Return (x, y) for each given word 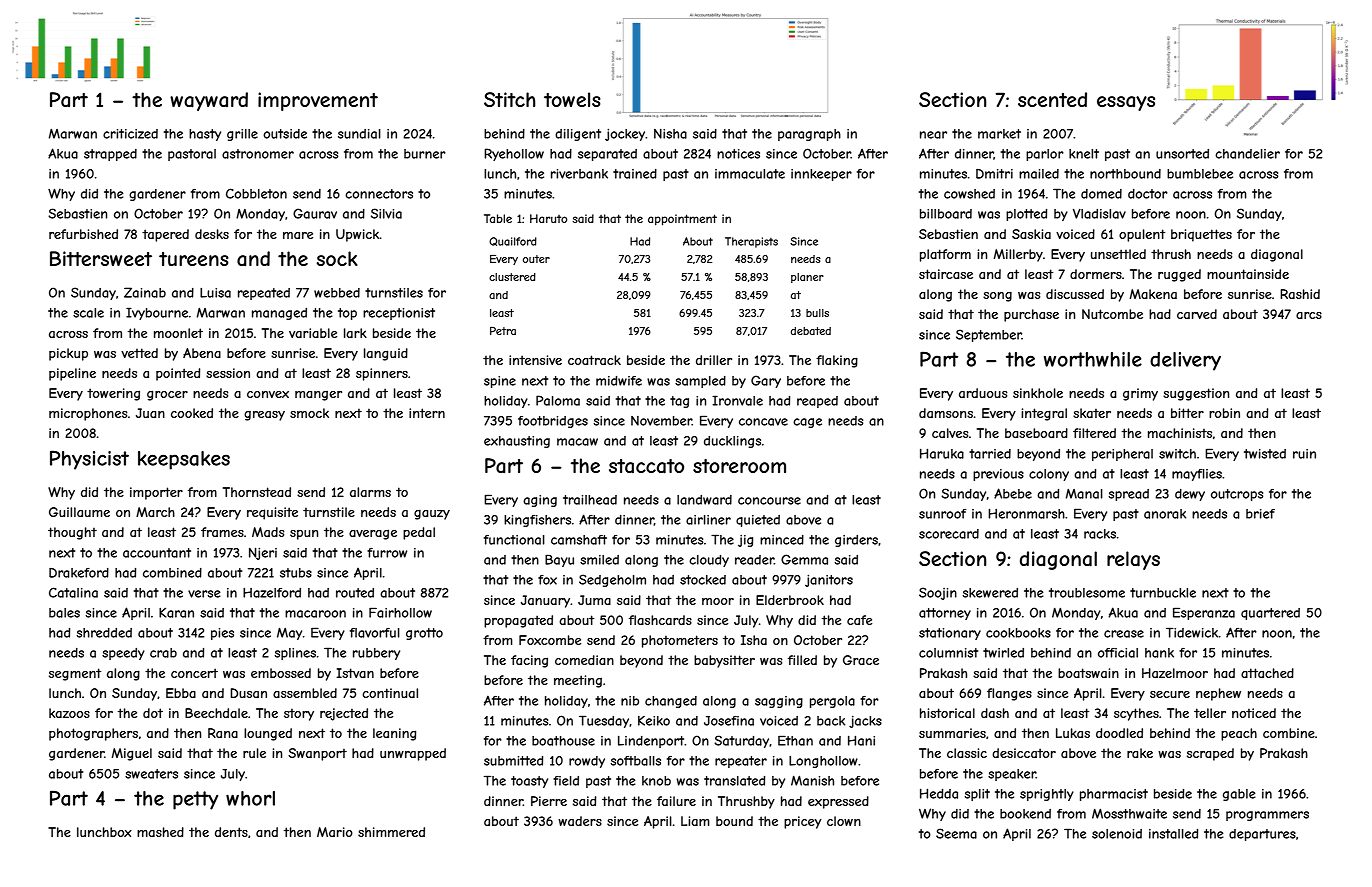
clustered (512, 277)
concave (763, 422)
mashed (160, 832)
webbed (337, 293)
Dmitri (994, 174)
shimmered (391, 832)
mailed (1039, 174)
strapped (110, 155)
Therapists (751, 242)
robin (1224, 413)
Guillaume (79, 512)
